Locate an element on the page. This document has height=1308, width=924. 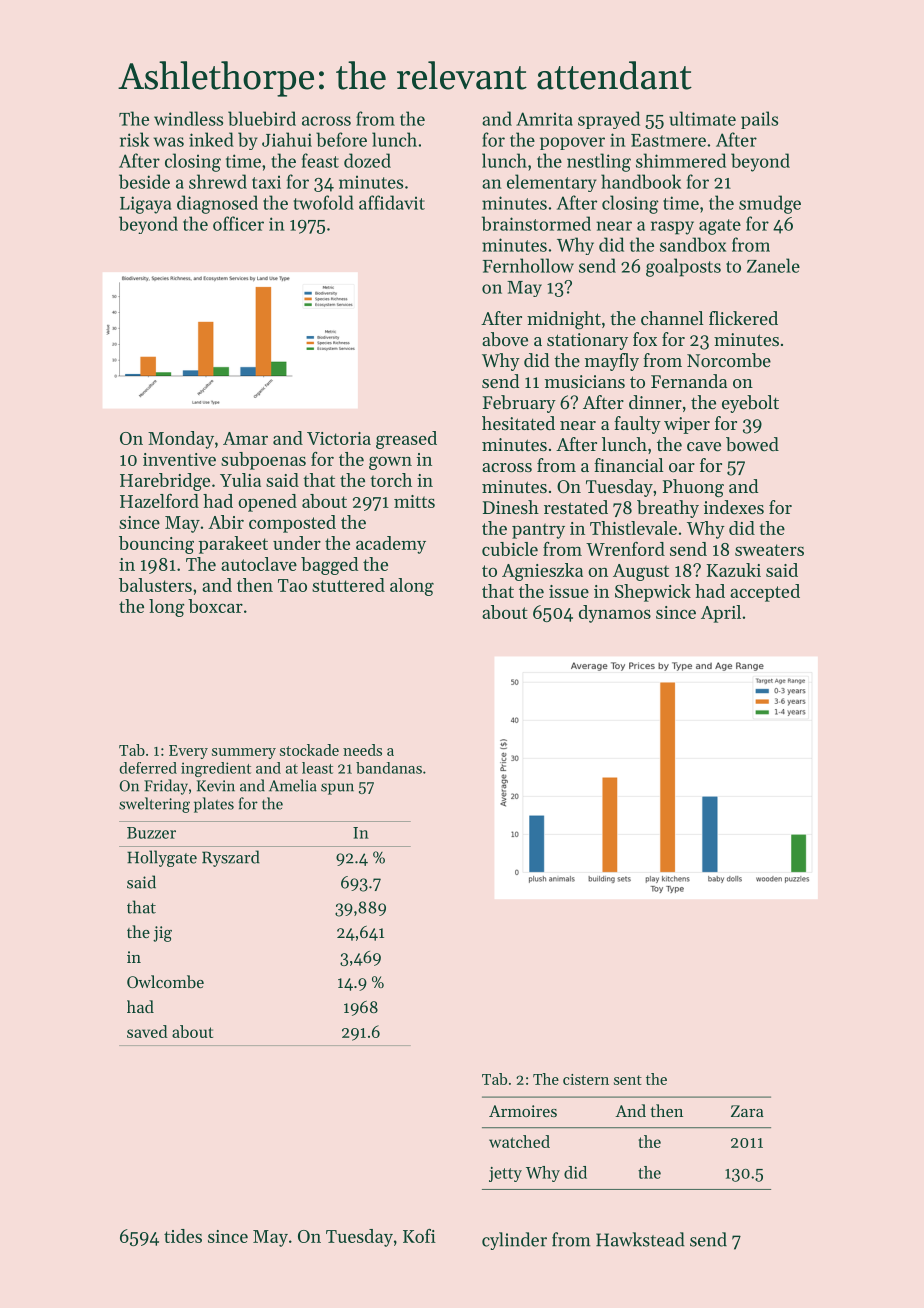
bluebird is located at coordinates (262, 118).
